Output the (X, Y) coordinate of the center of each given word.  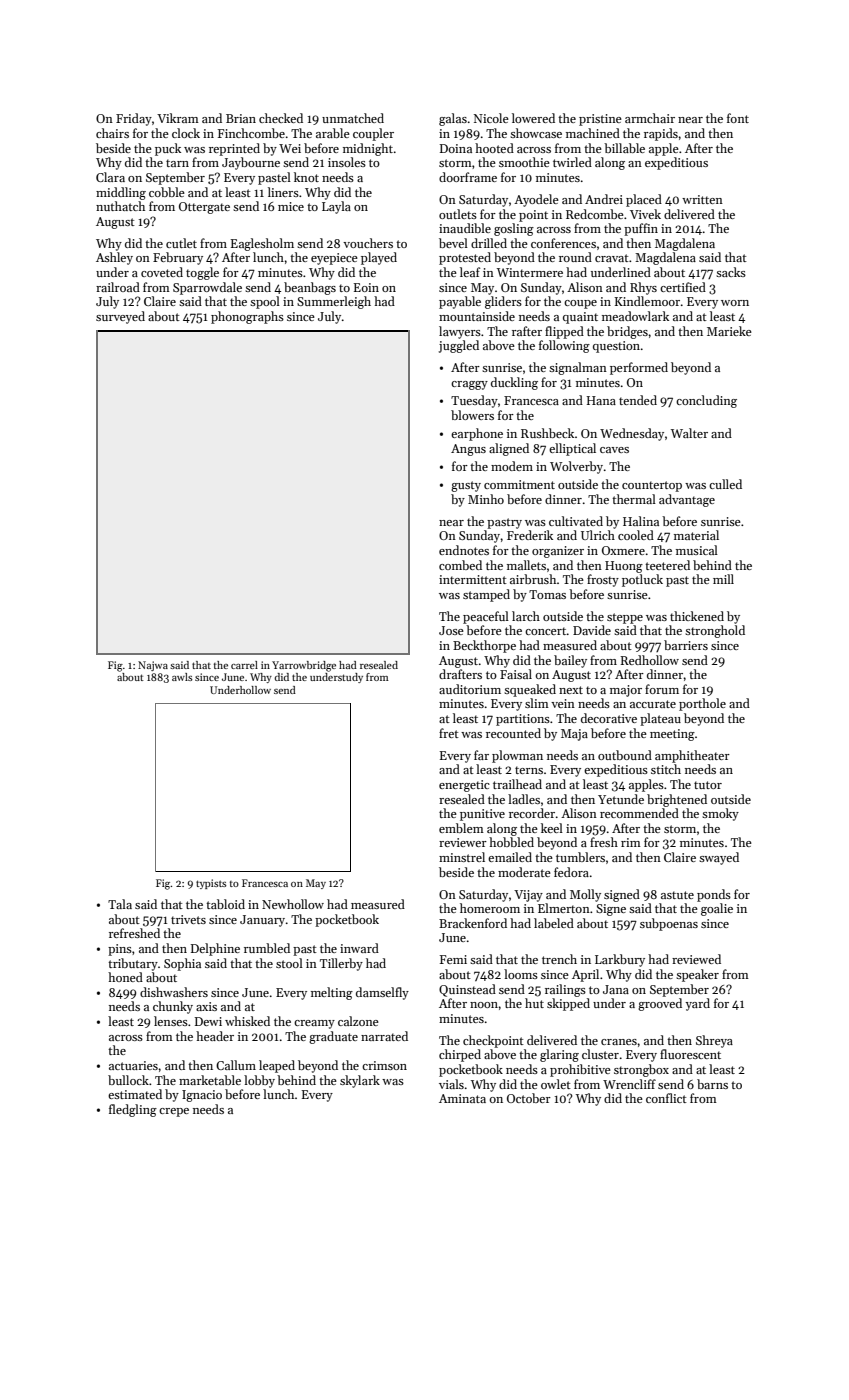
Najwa (153, 666)
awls (182, 677)
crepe (174, 1112)
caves (614, 450)
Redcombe (595, 214)
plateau (660, 719)
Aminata (462, 1098)
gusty (466, 486)
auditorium (470, 689)
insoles (347, 162)
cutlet (181, 243)
